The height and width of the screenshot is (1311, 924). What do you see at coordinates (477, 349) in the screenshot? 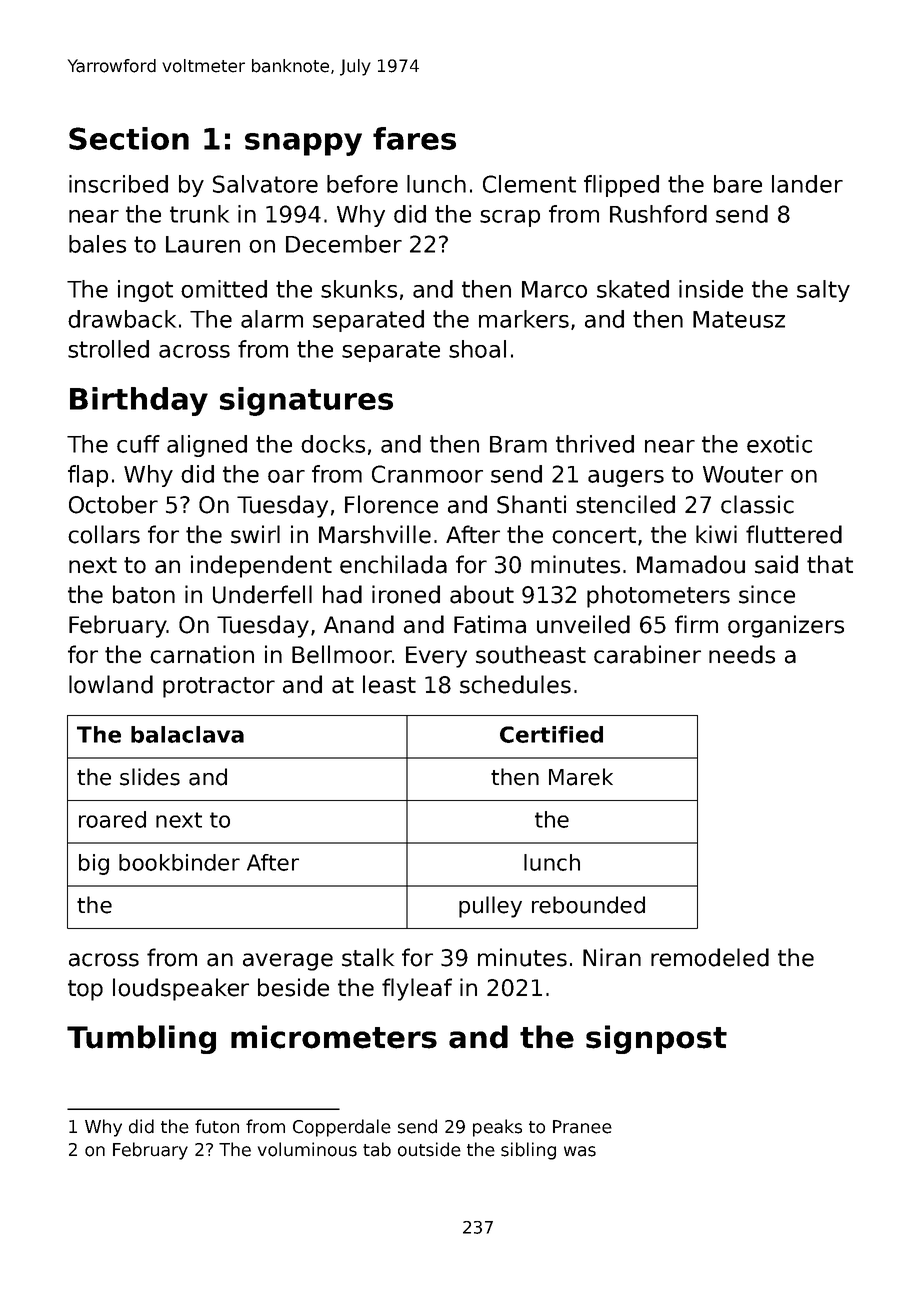
I see `shoal` at bounding box center [477, 349].
